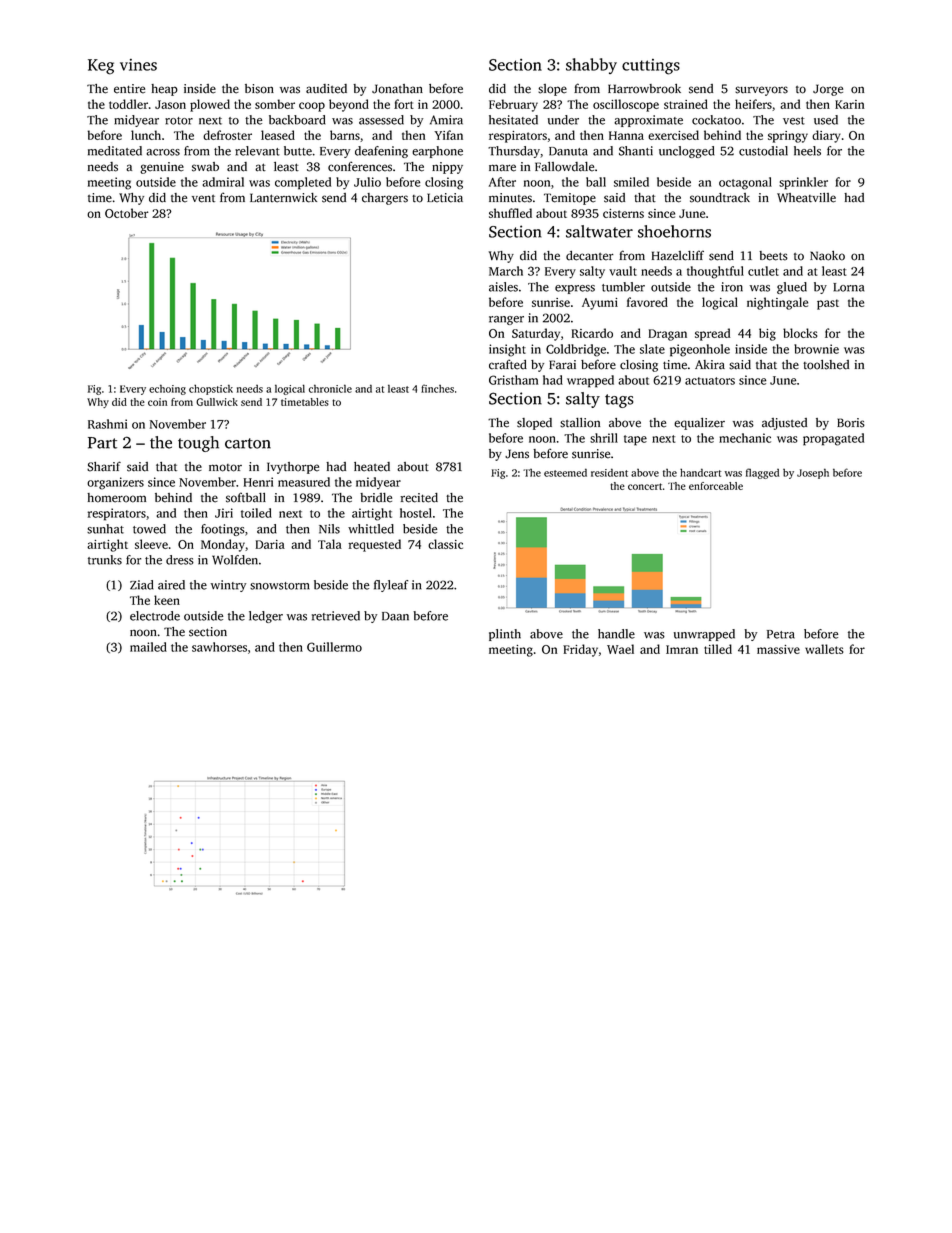  Describe the element at coordinates (259, 89) in the image. I see `bison` at that location.
